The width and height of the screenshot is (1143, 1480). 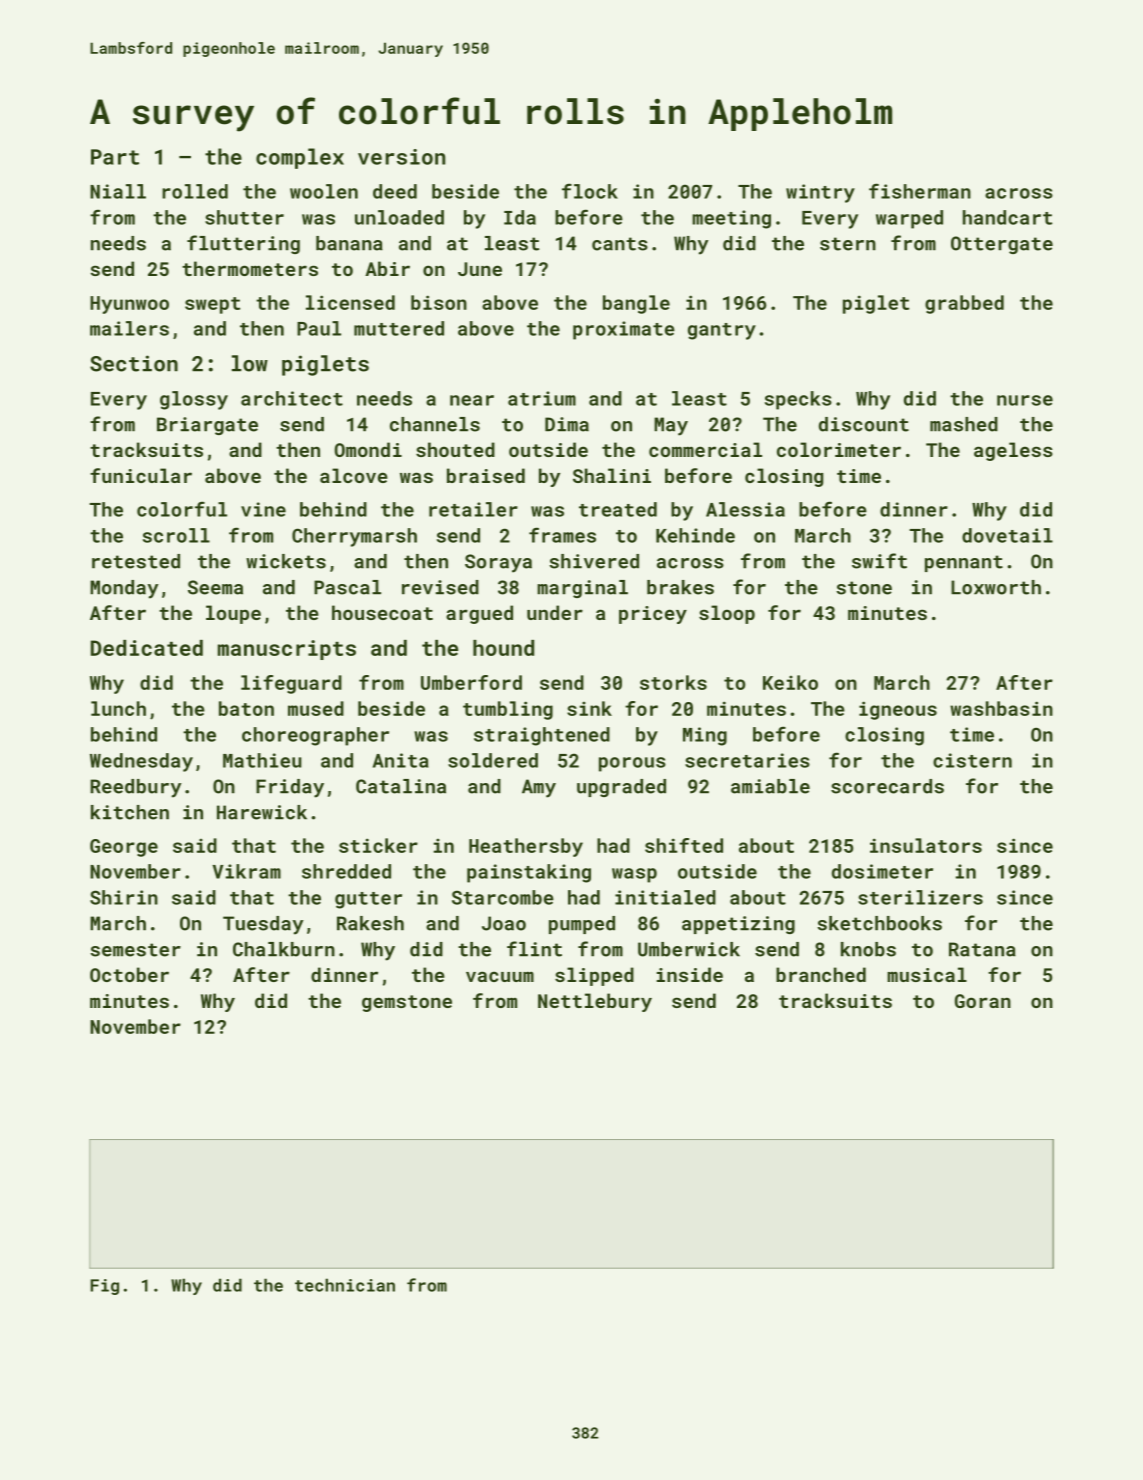 I want to click on Ratana, so click(x=982, y=949).
